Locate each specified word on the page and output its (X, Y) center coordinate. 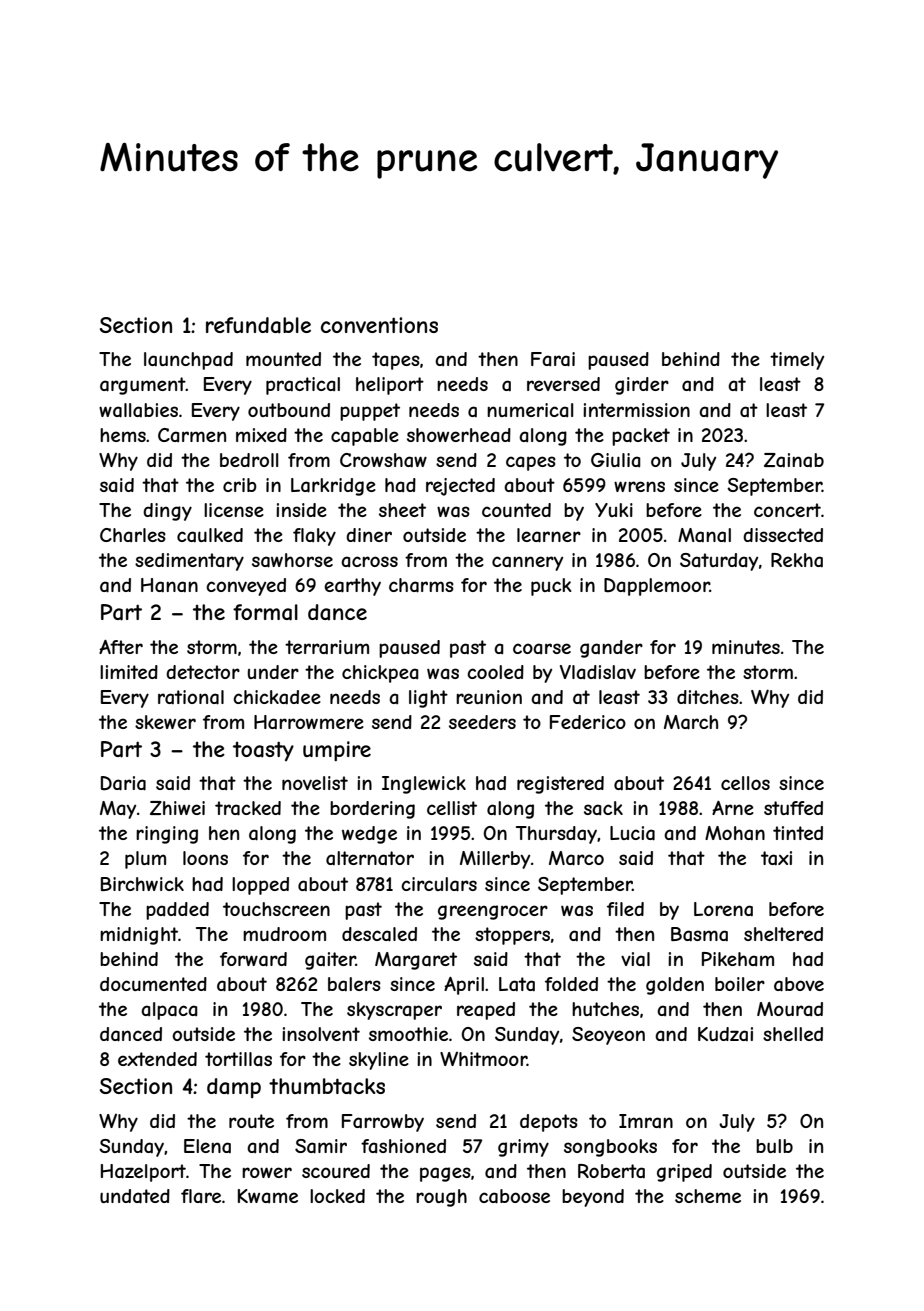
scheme (708, 1196)
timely (797, 361)
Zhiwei (177, 808)
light (428, 699)
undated (135, 1196)
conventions (379, 325)
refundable (258, 325)
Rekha (797, 560)
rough (441, 1198)
